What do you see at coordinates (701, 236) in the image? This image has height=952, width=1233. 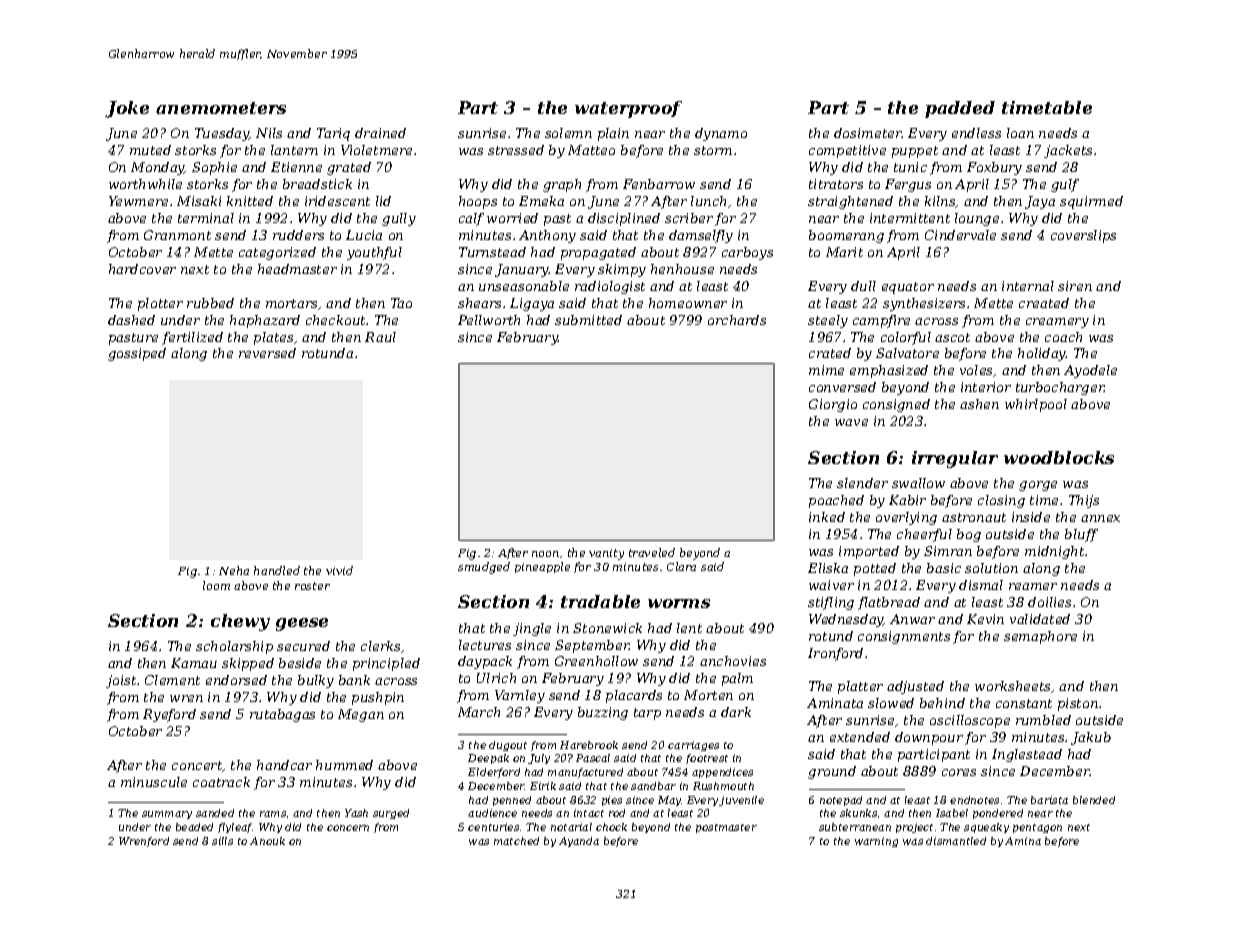 I see `damselfly` at bounding box center [701, 236].
